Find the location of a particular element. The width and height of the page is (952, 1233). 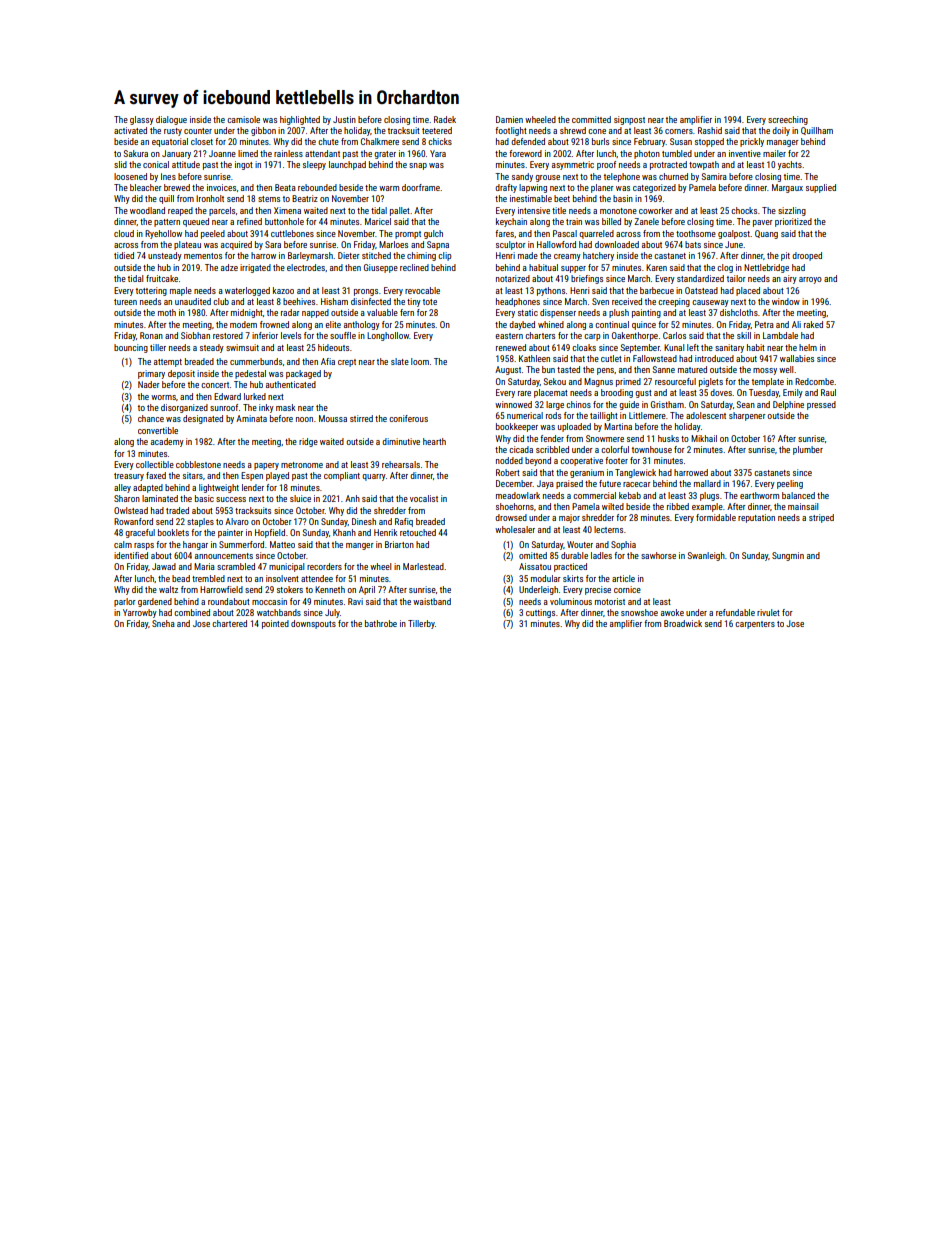

Ryehollow is located at coordinates (163, 234).
